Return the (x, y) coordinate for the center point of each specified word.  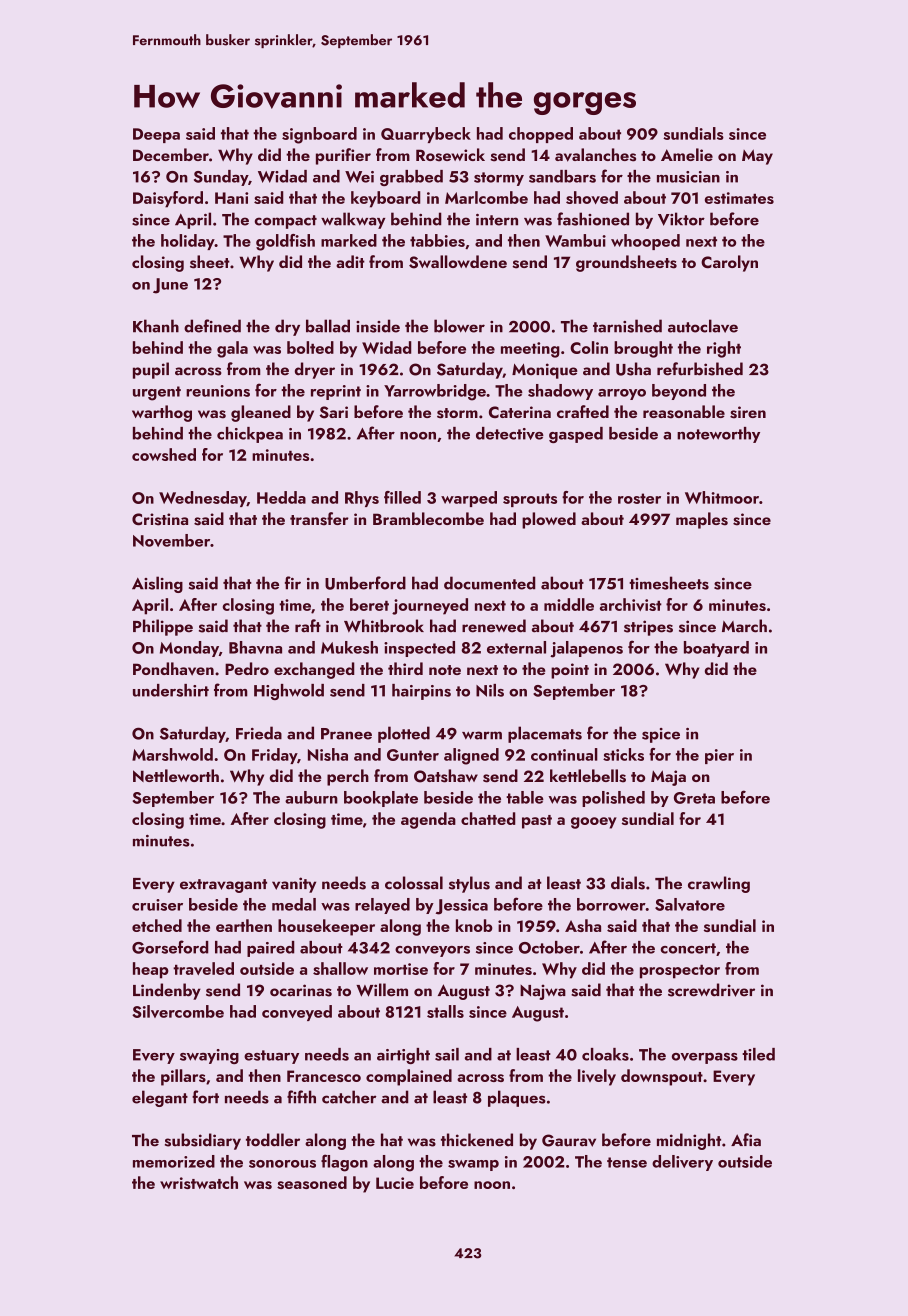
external (516, 647)
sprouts (530, 500)
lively (597, 1077)
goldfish (285, 242)
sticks (623, 754)
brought (643, 349)
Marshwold (172, 754)
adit (350, 261)
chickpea (250, 435)
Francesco (324, 1076)
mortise (401, 969)
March (744, 626)
